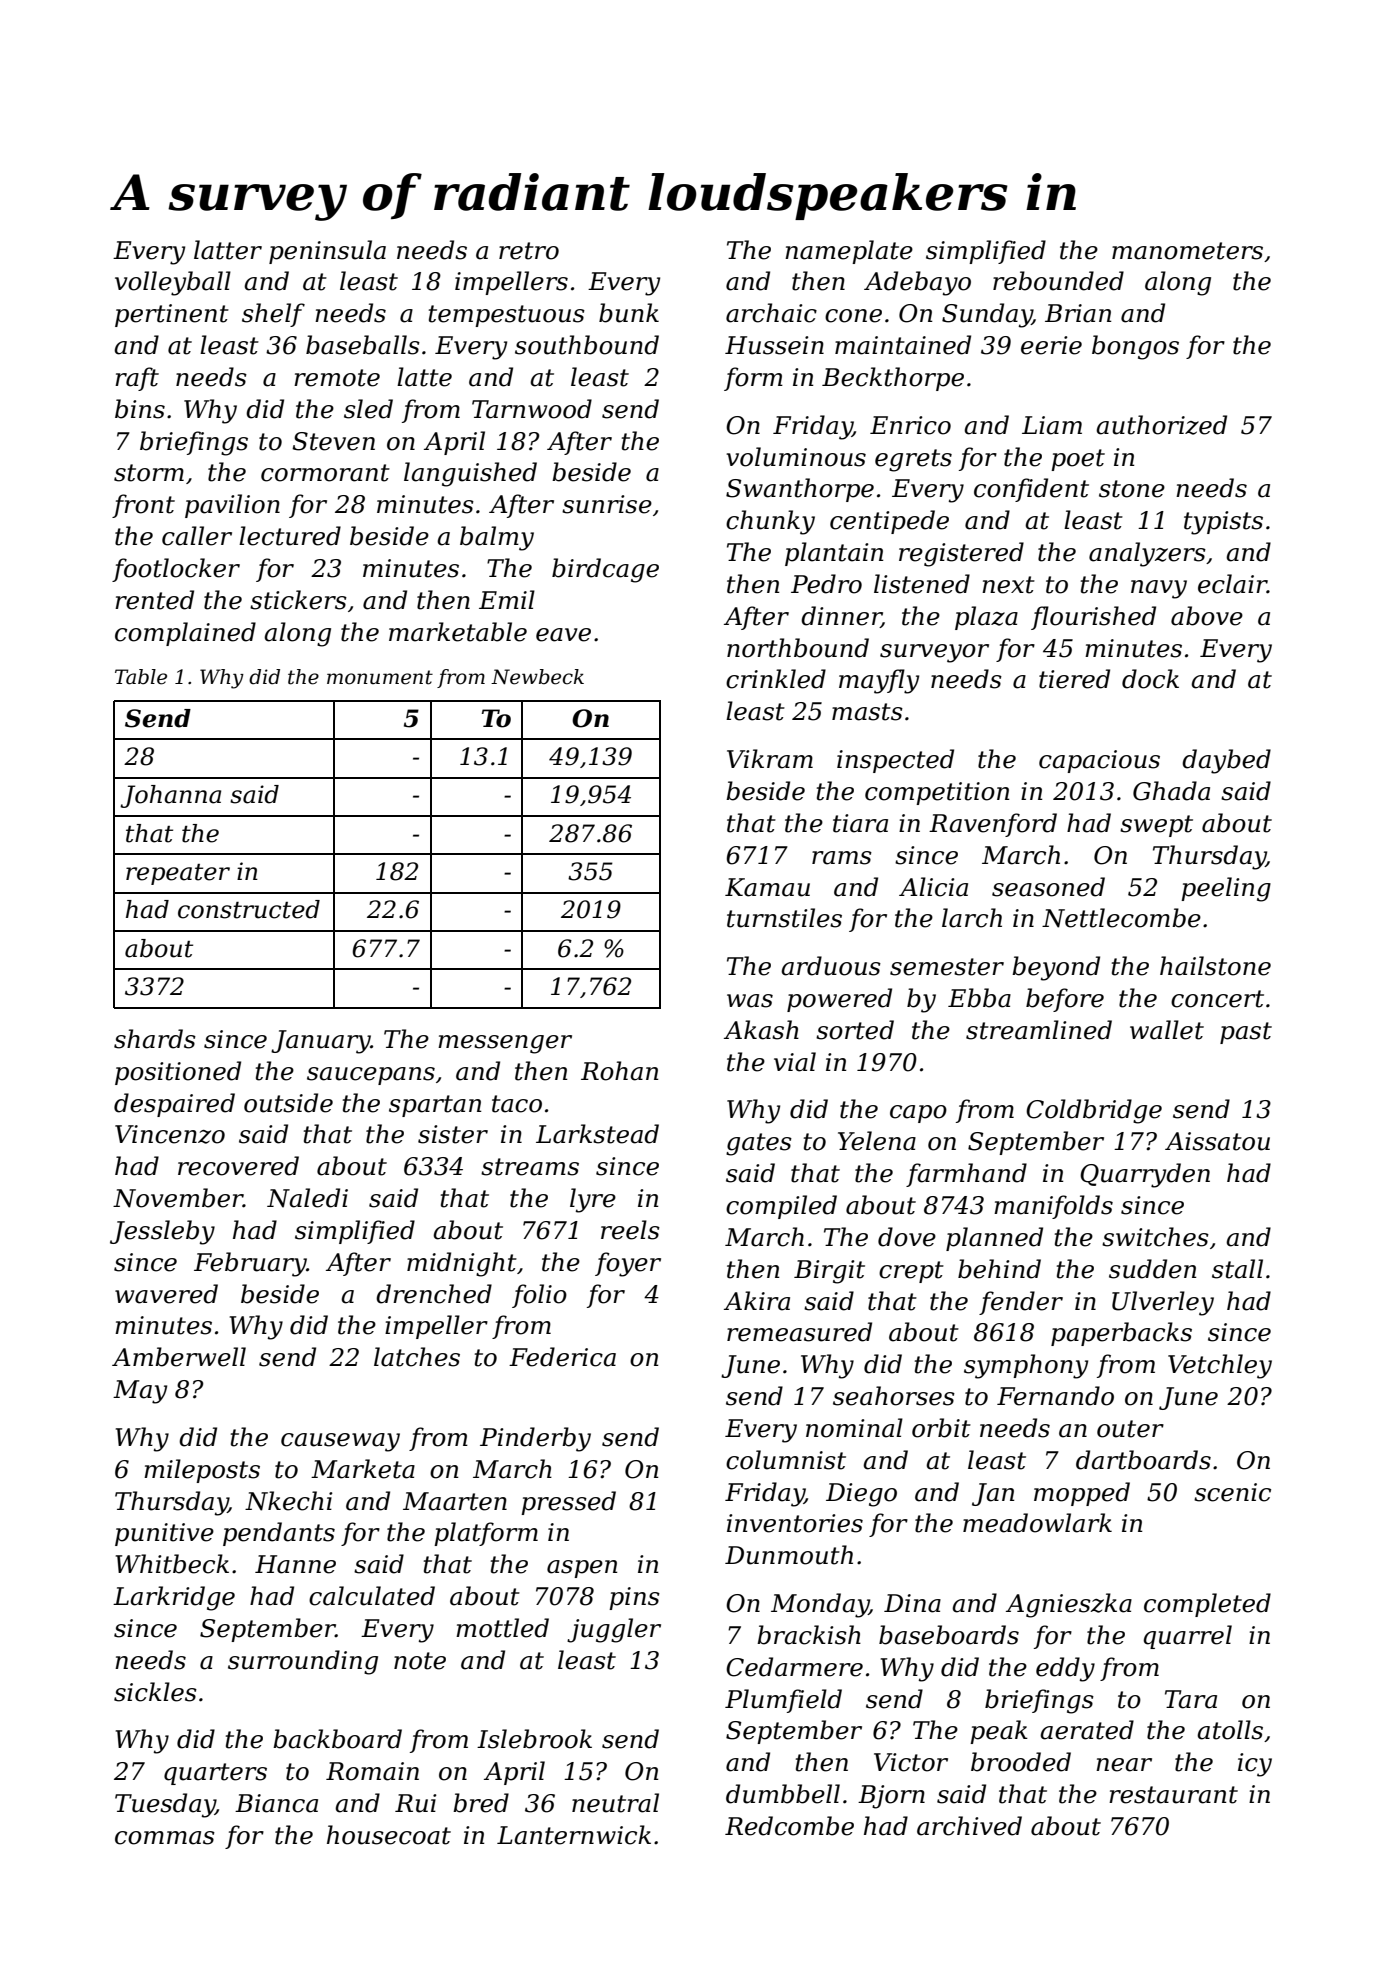  I want to click on commas, so click(165, 1838).
